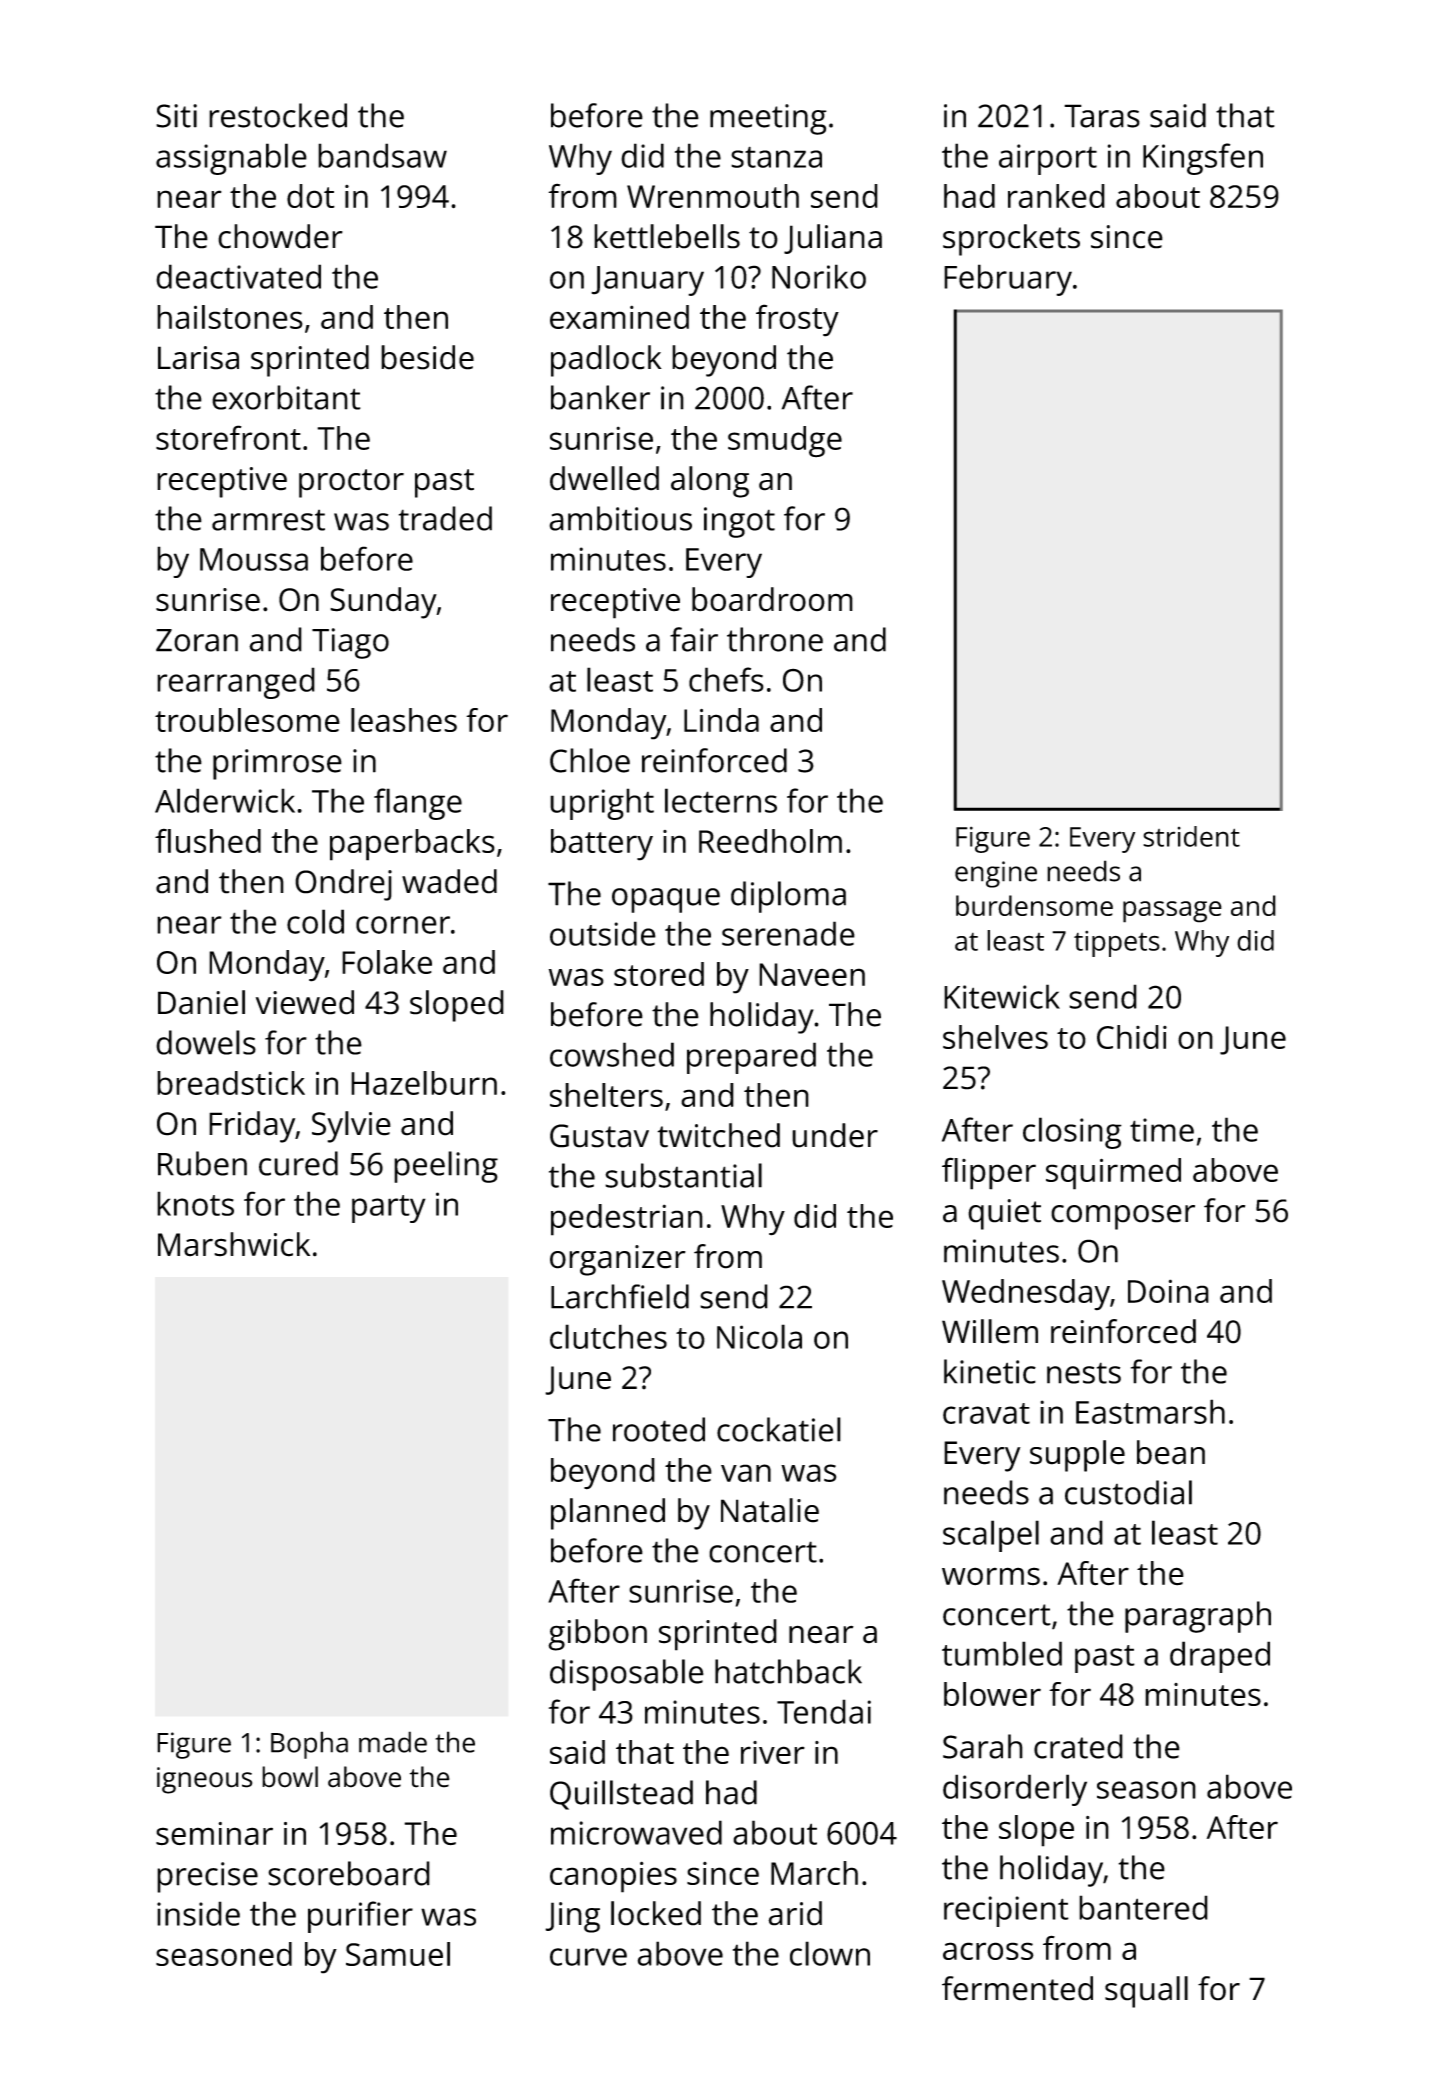 This document has width=1450, height=2100. I want to click on March, so click(814, 1873).
